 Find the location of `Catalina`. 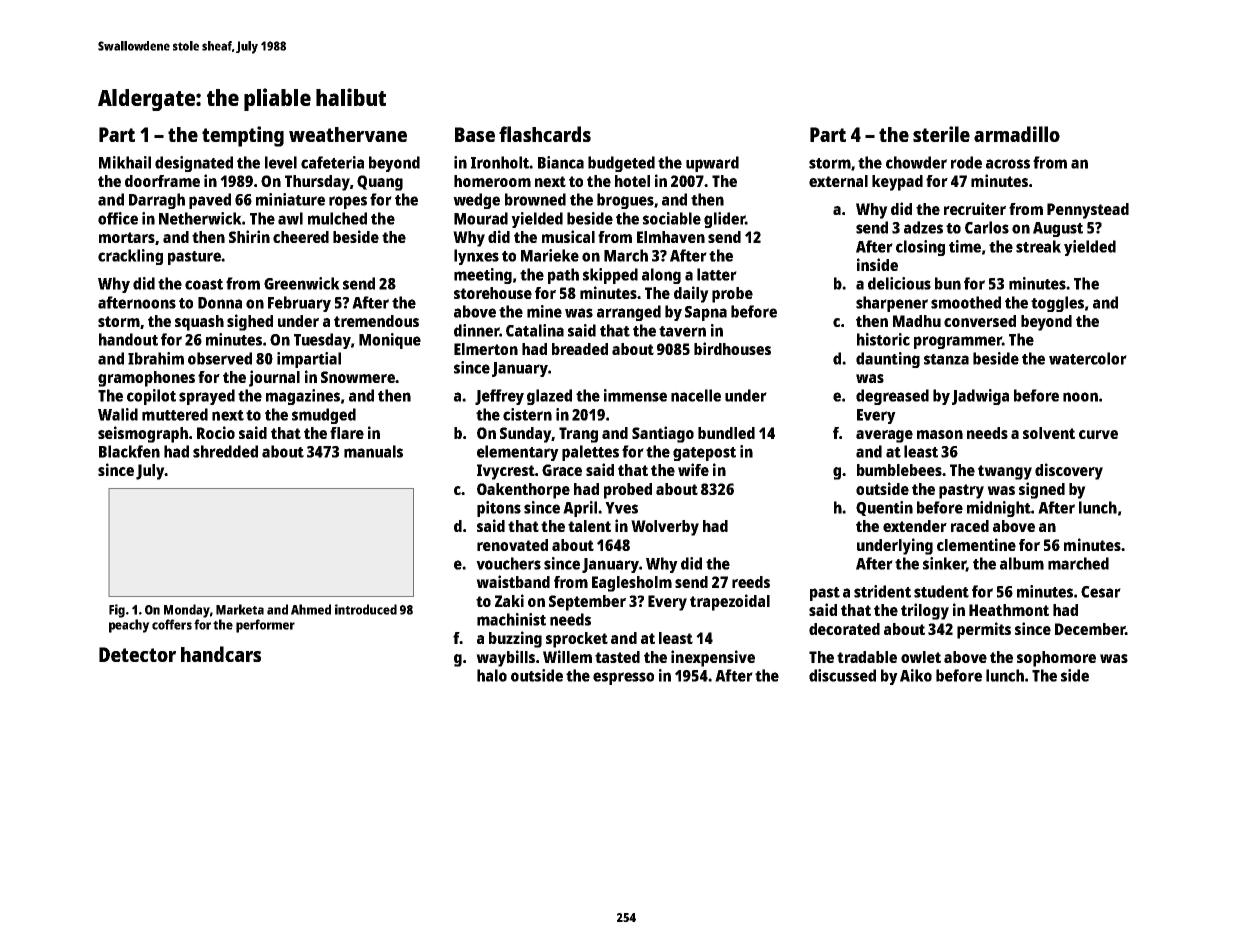

Catalina is located at coordinates (535, 330).
